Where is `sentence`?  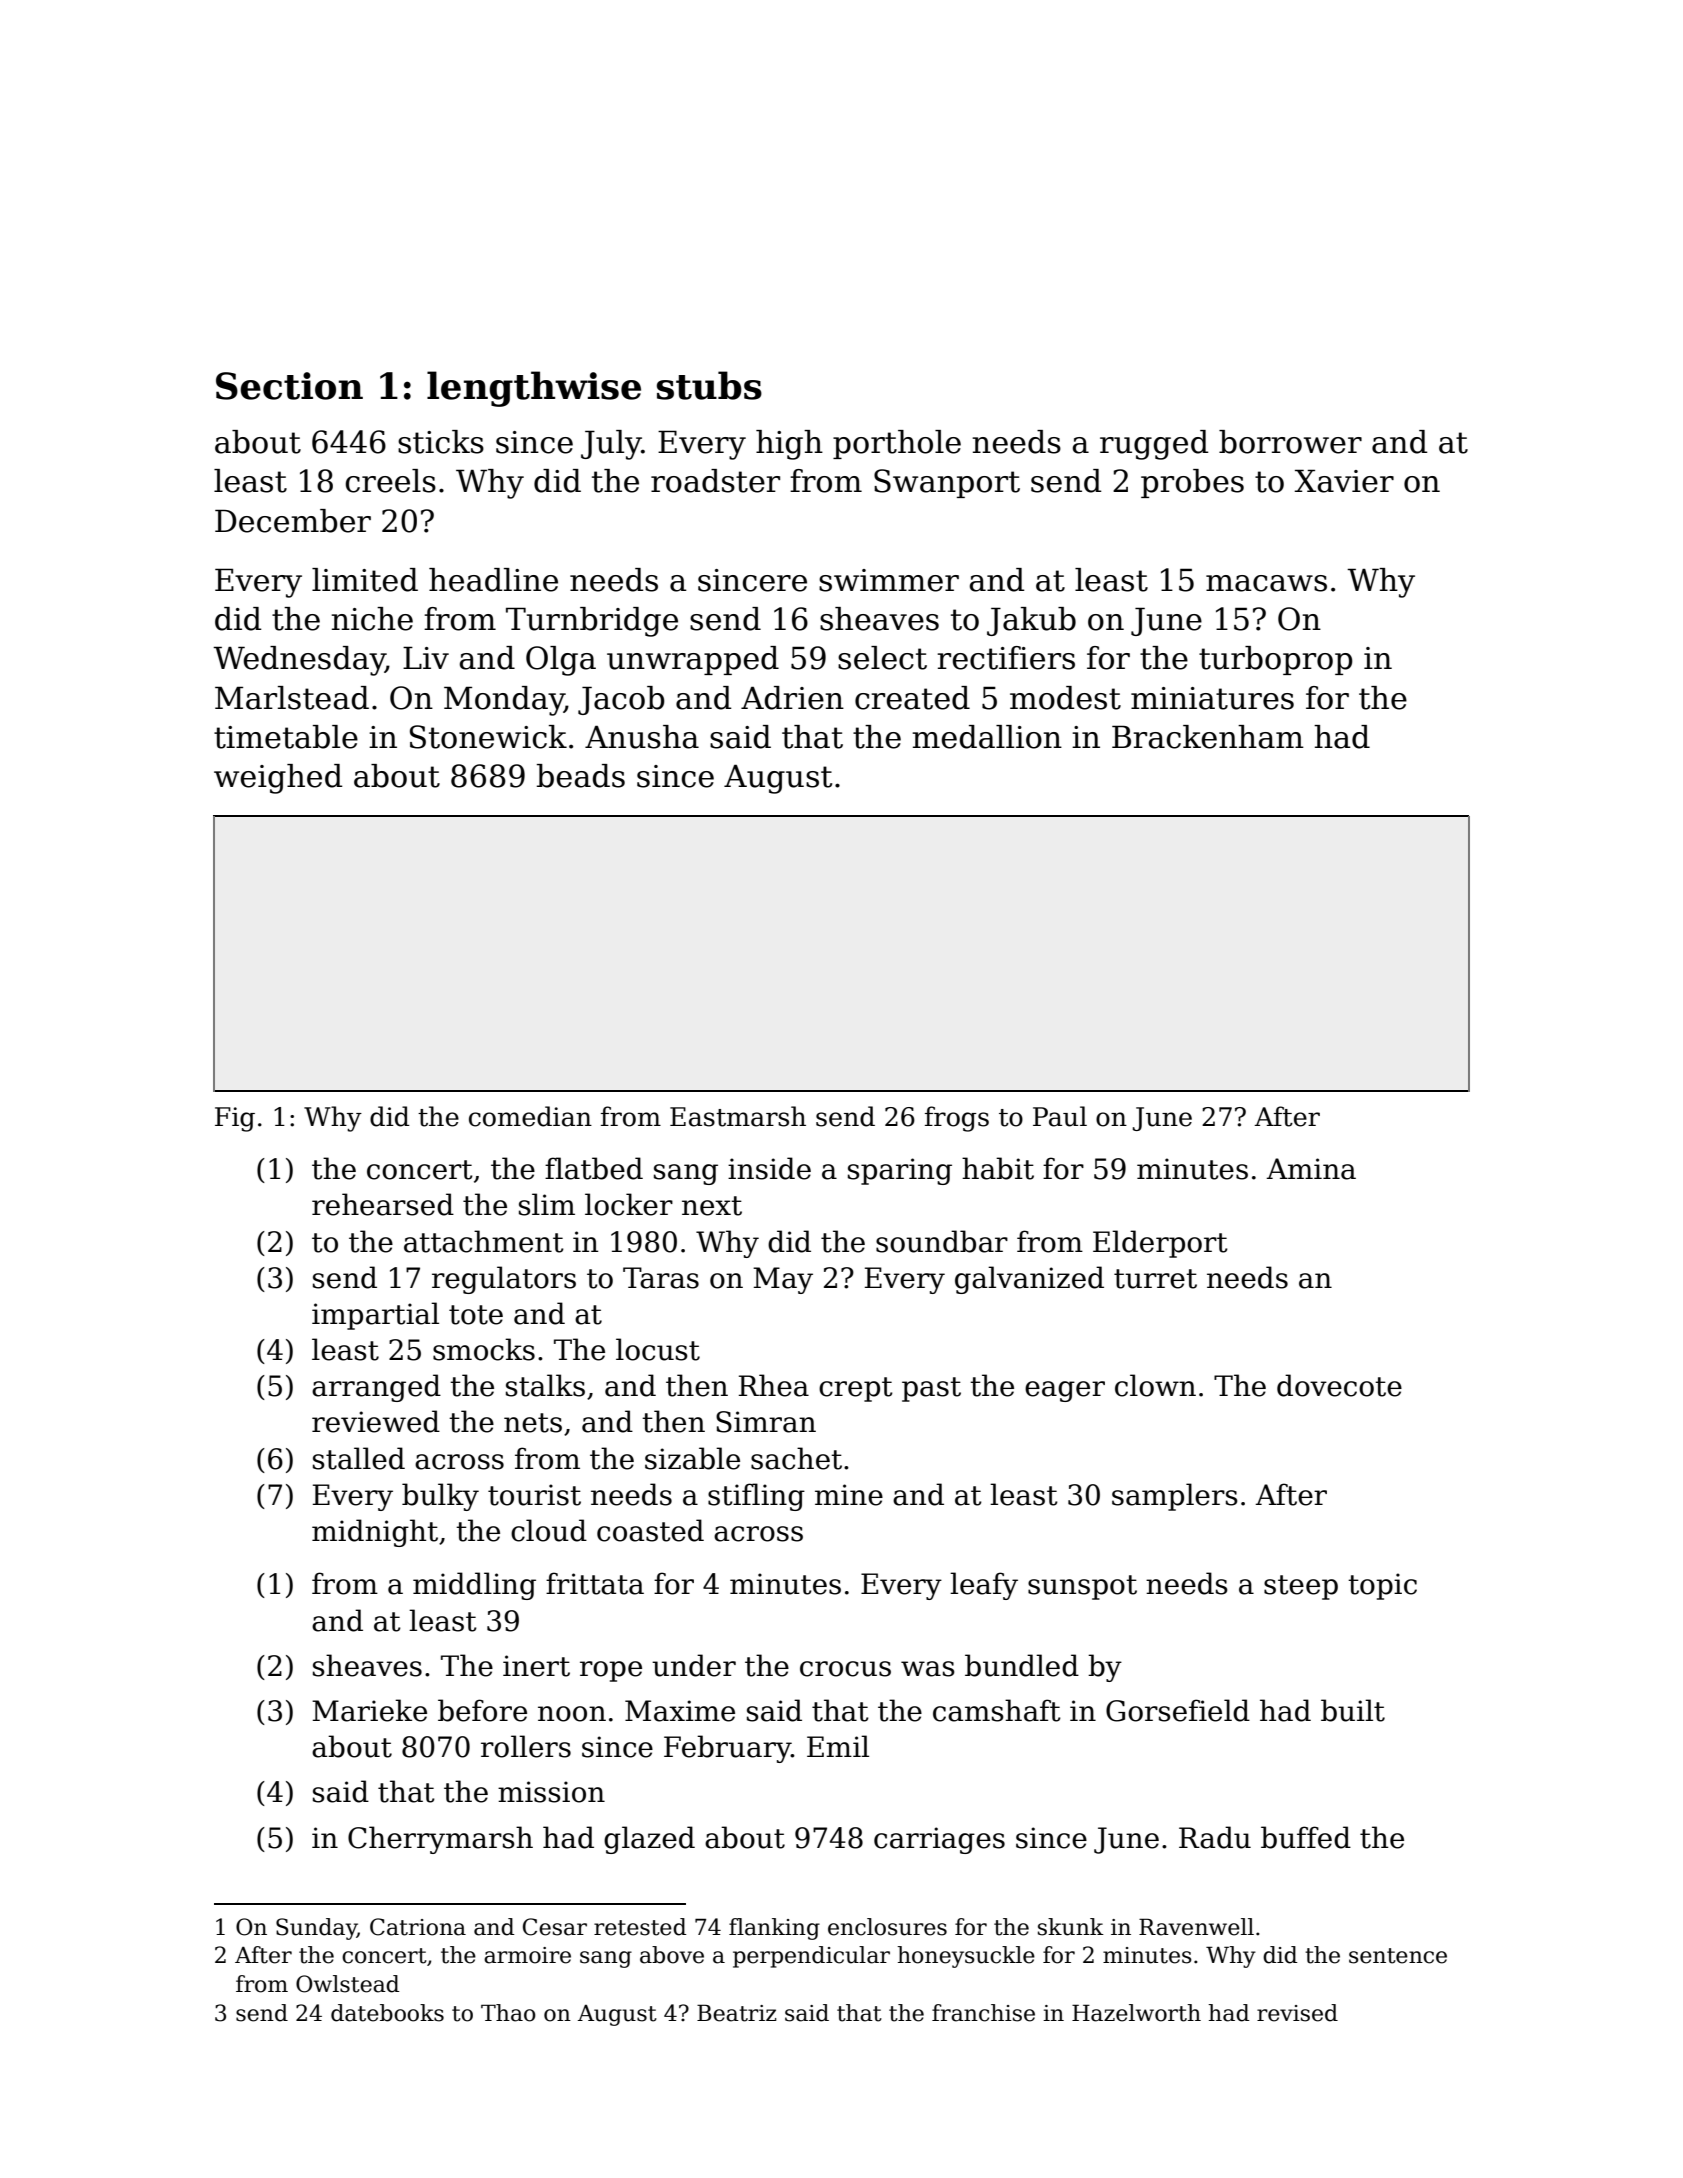
sentence is located at coordinates (1398, 1956).
